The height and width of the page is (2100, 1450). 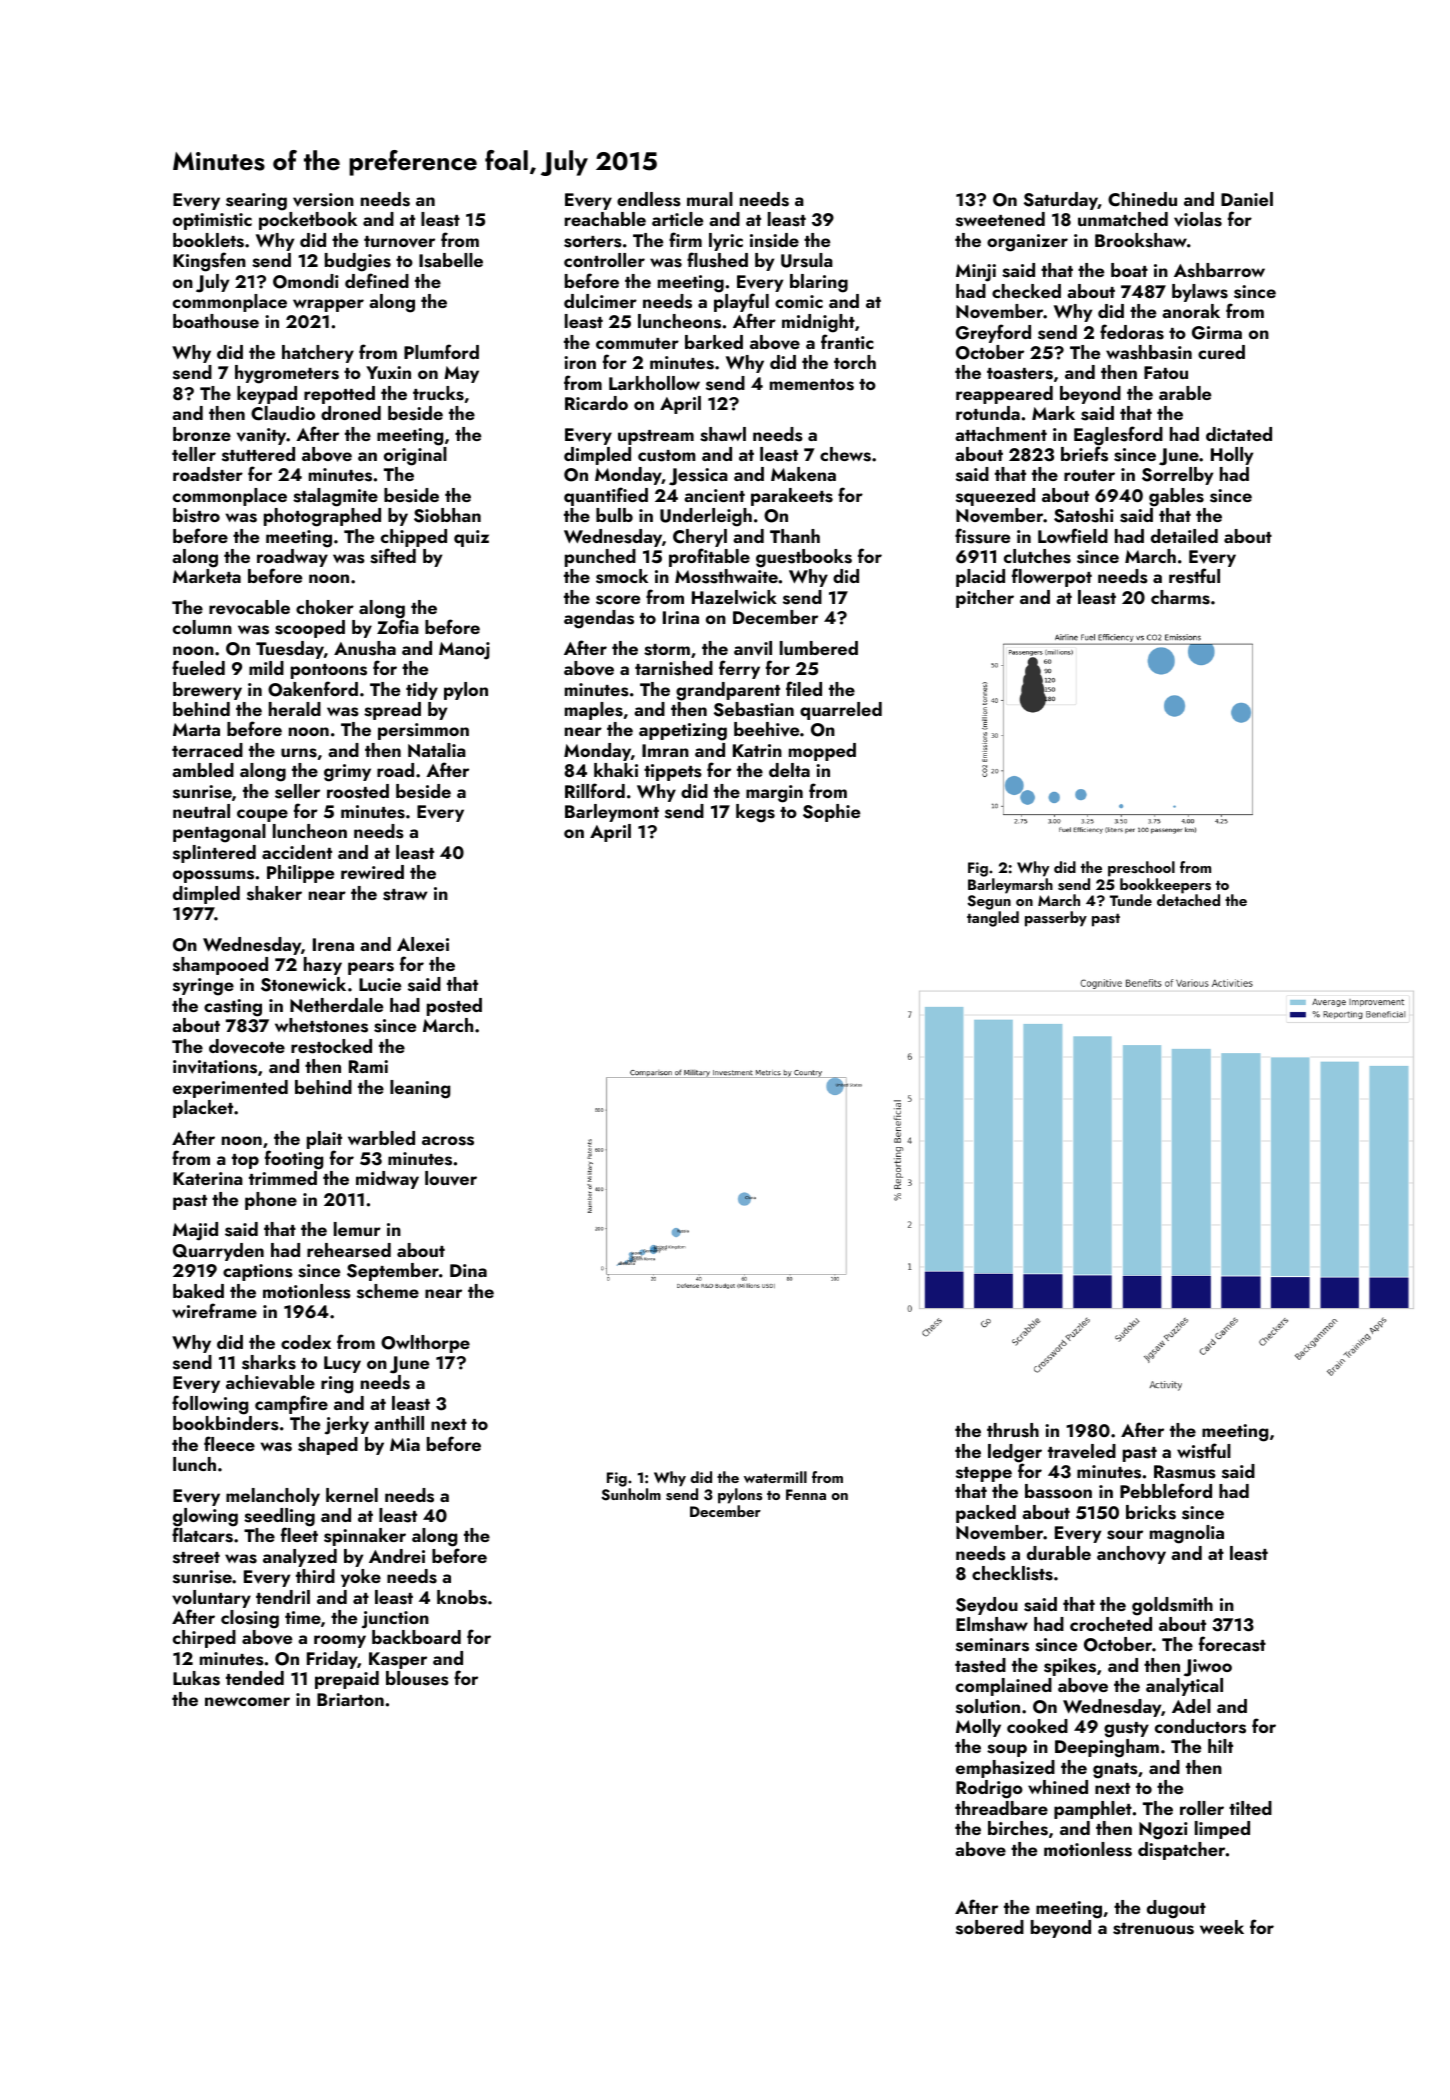 What do you see at coordinates (1221, 352) in the page?
I see `cured` at bounding box center [1221, 352].
